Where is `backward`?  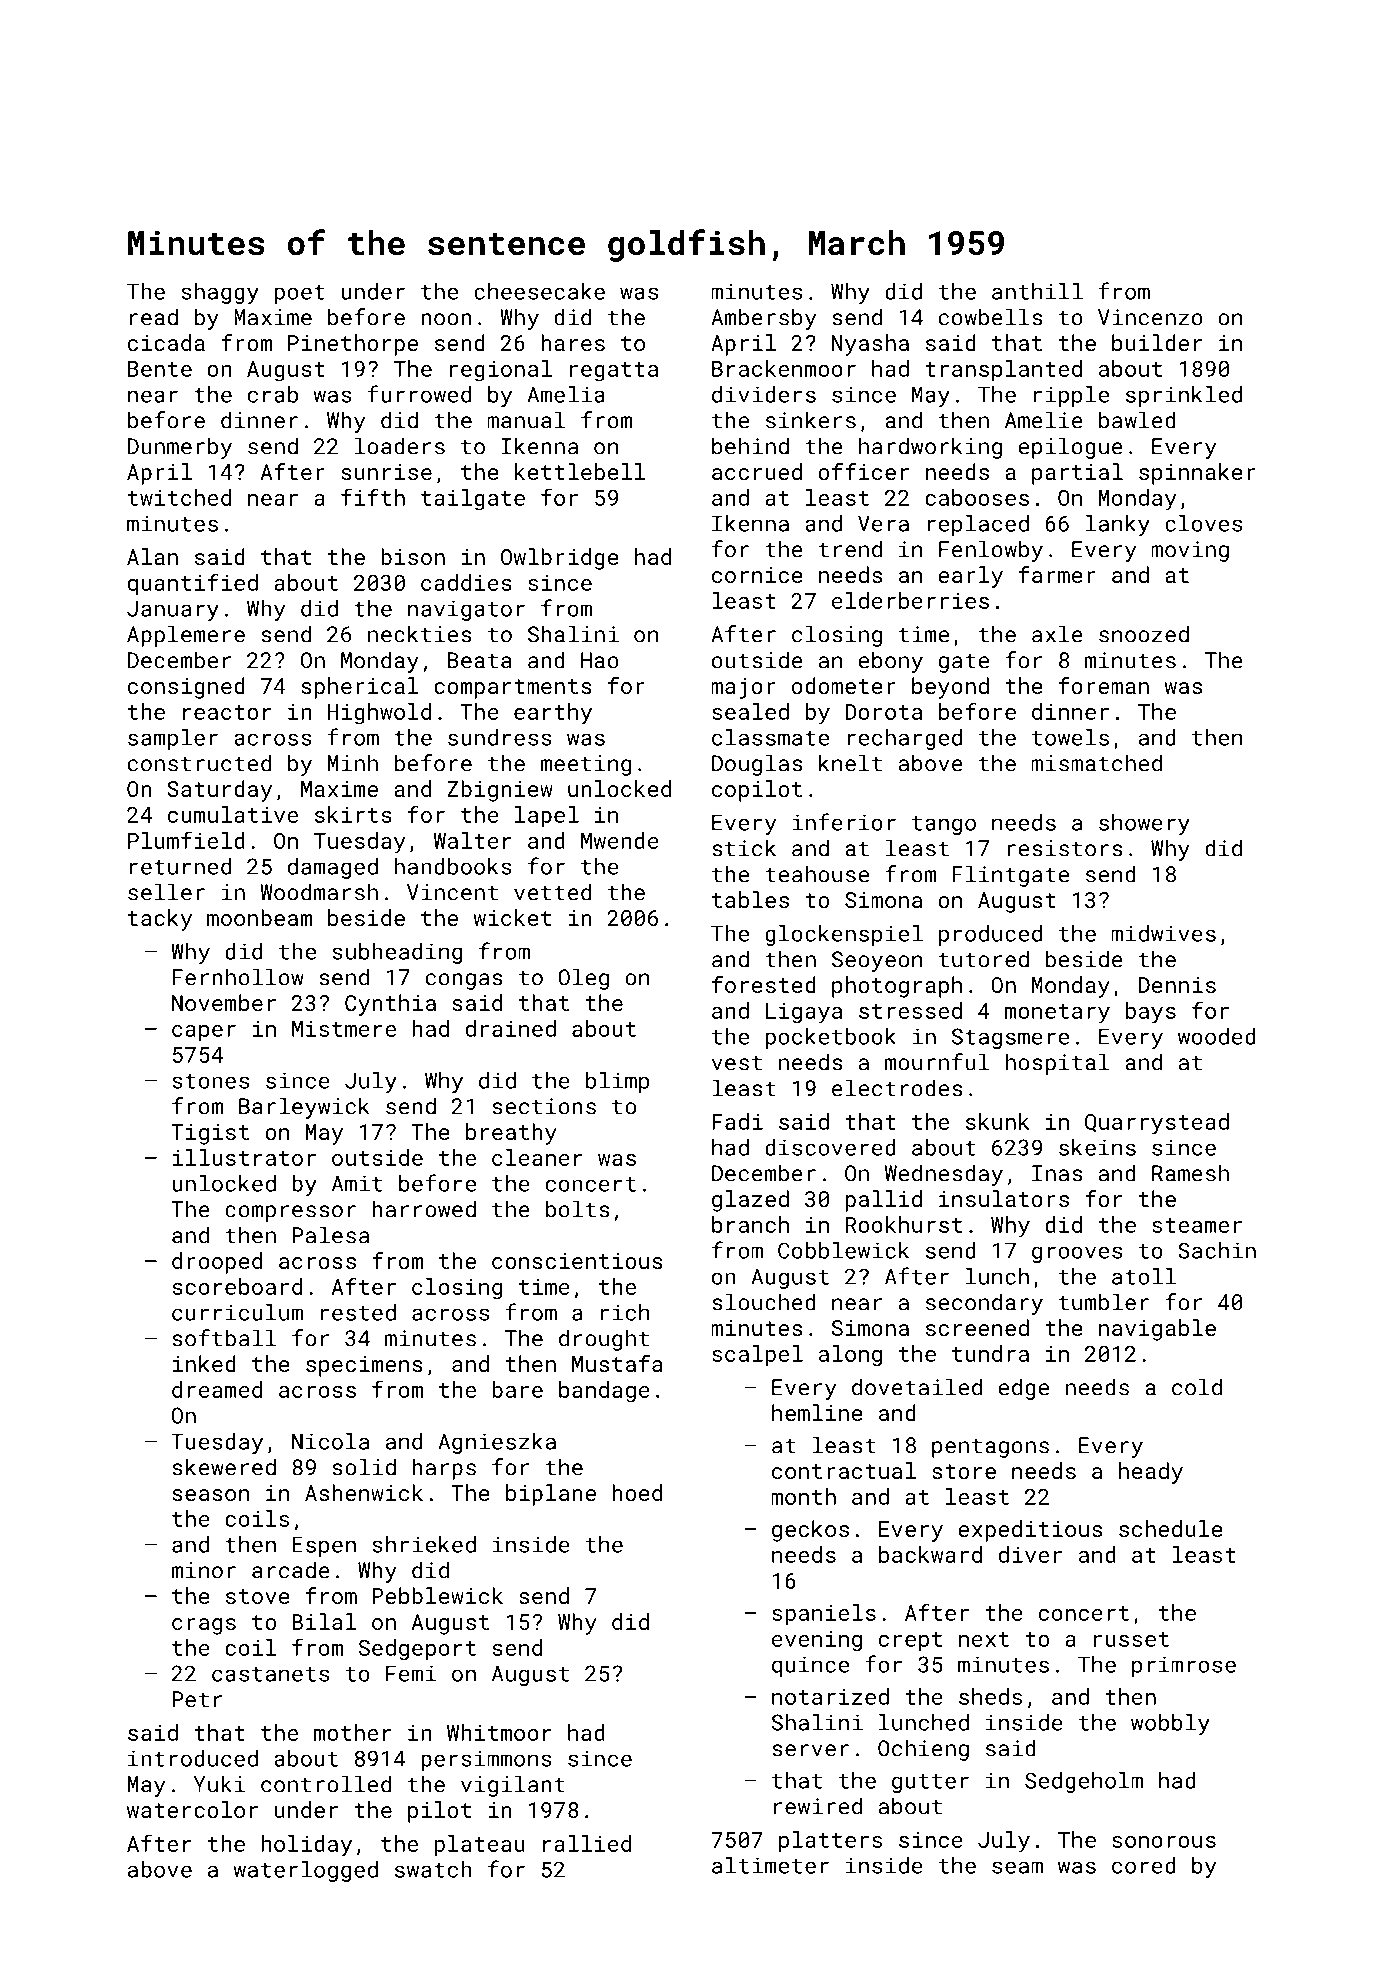
backward is located at coordinates (930, 1554).
